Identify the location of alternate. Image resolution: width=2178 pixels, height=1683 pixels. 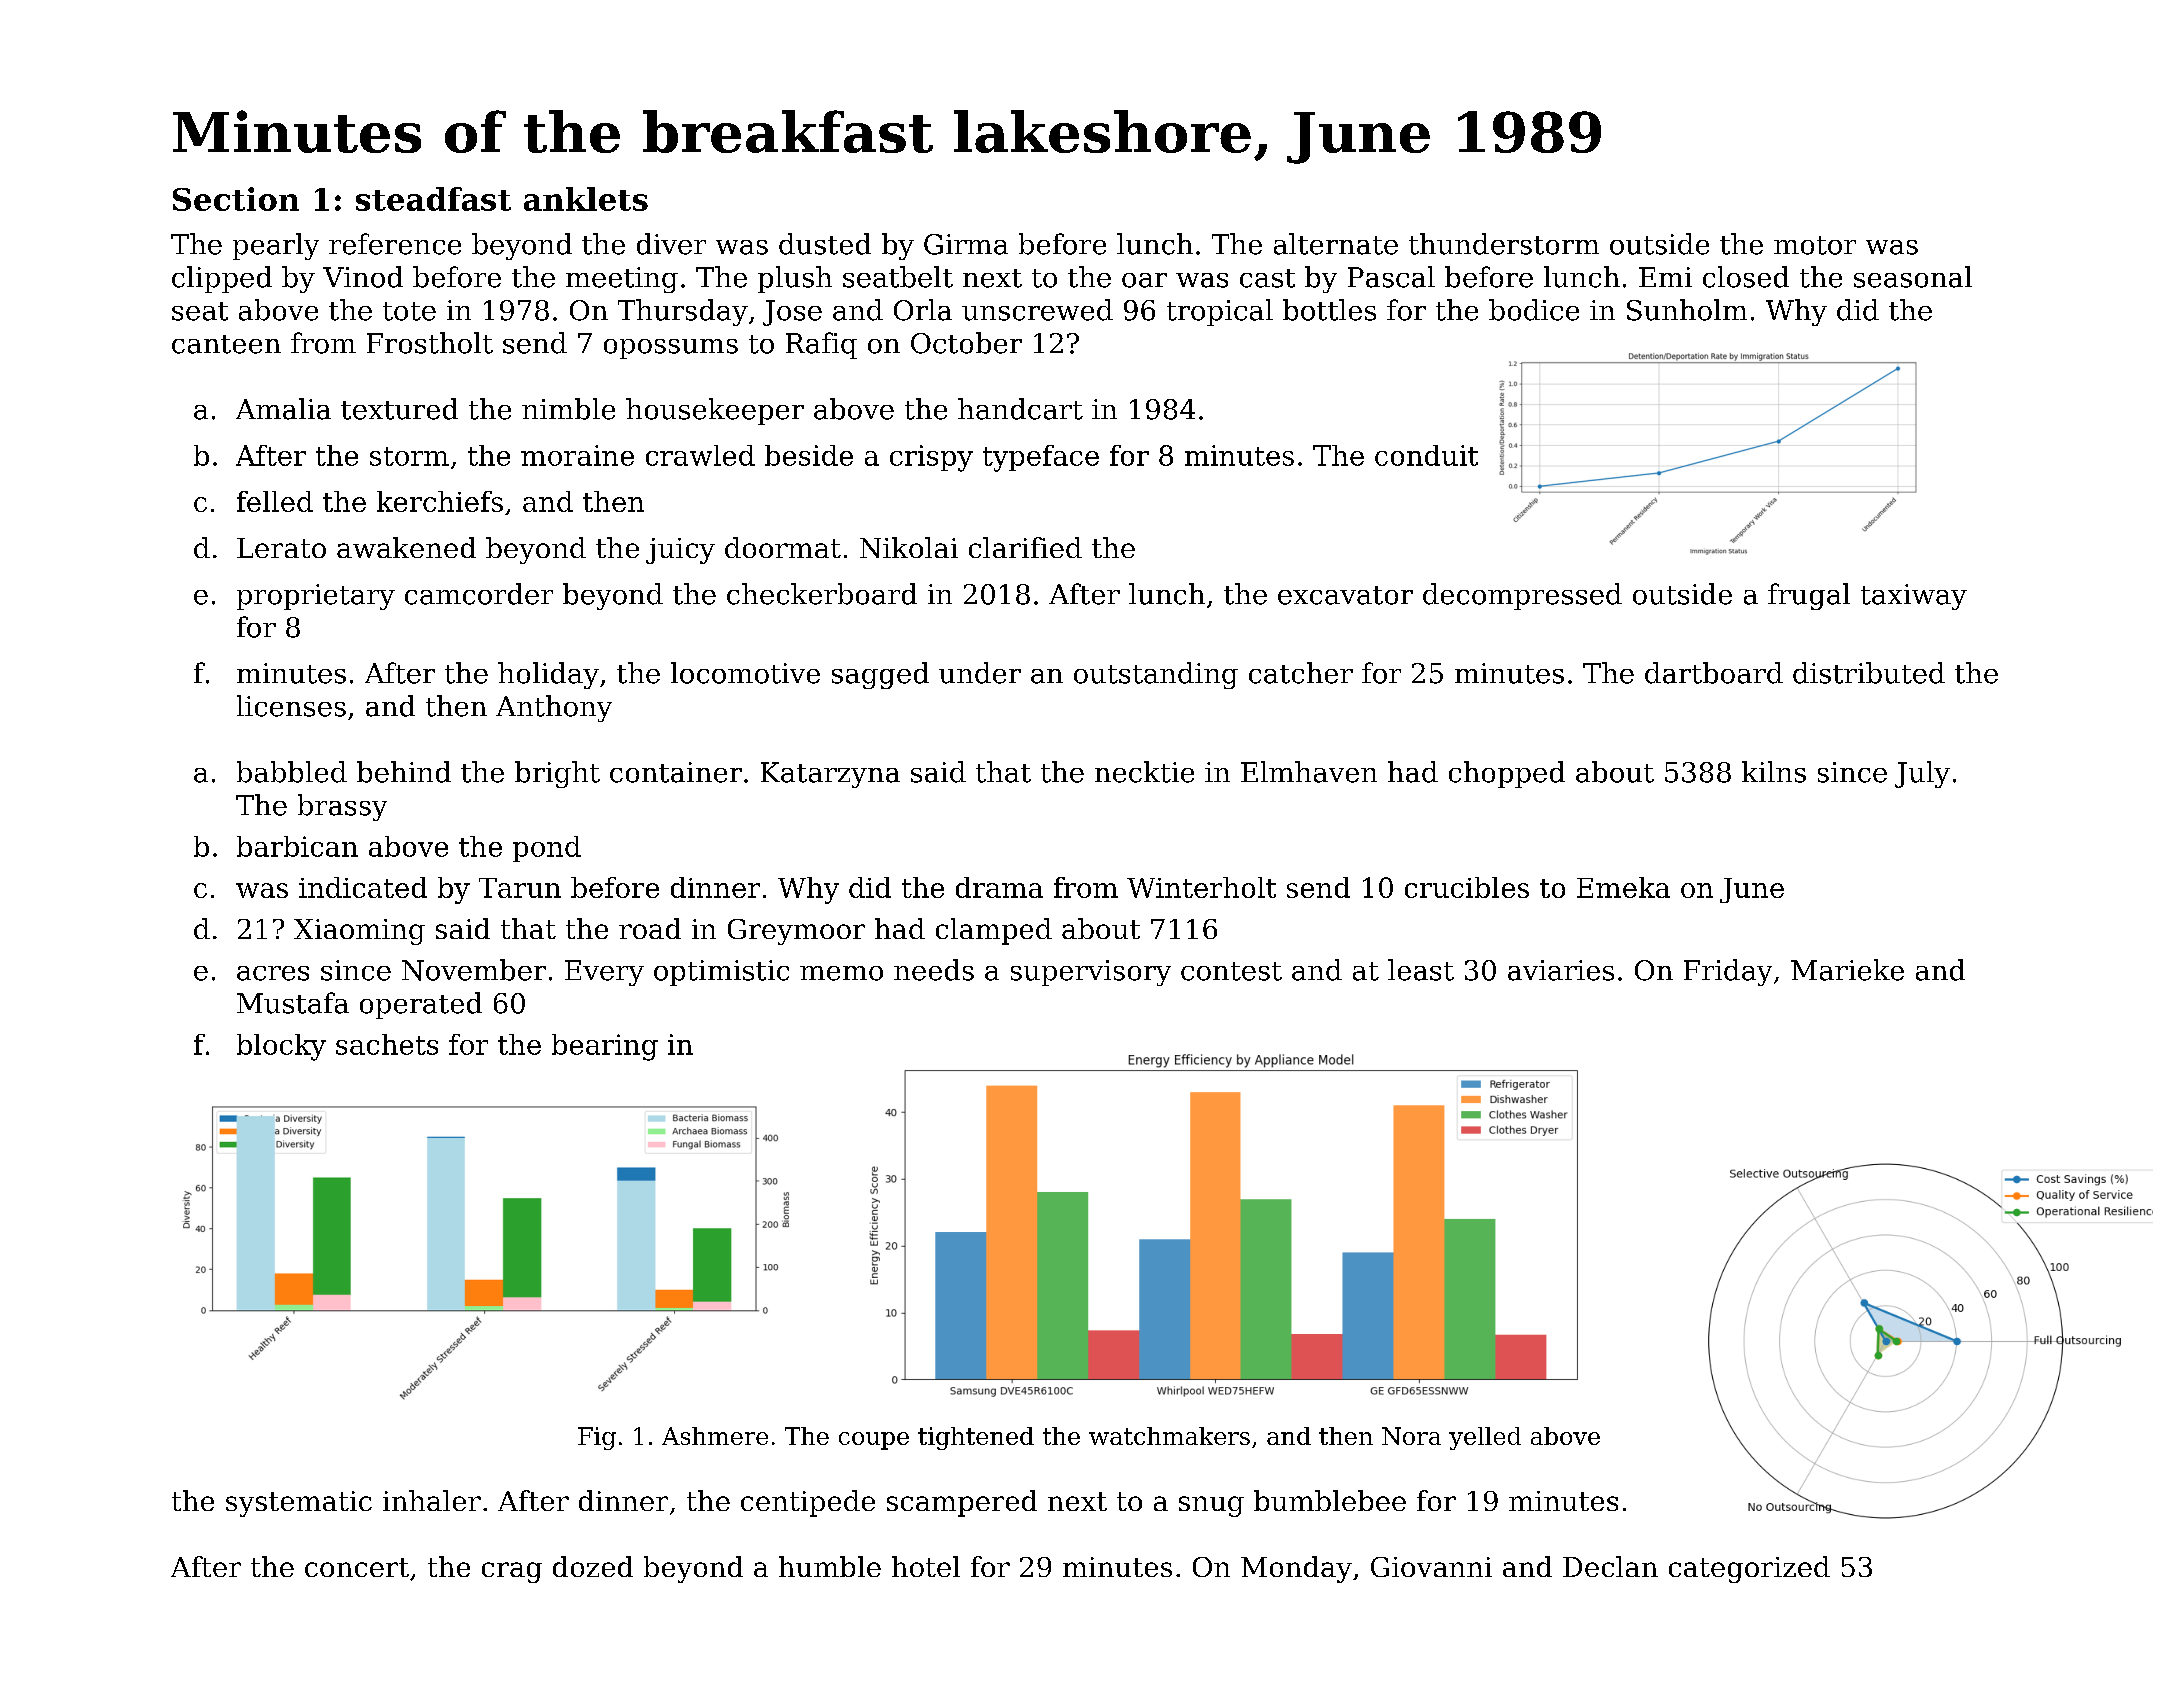
(1336, 244).
